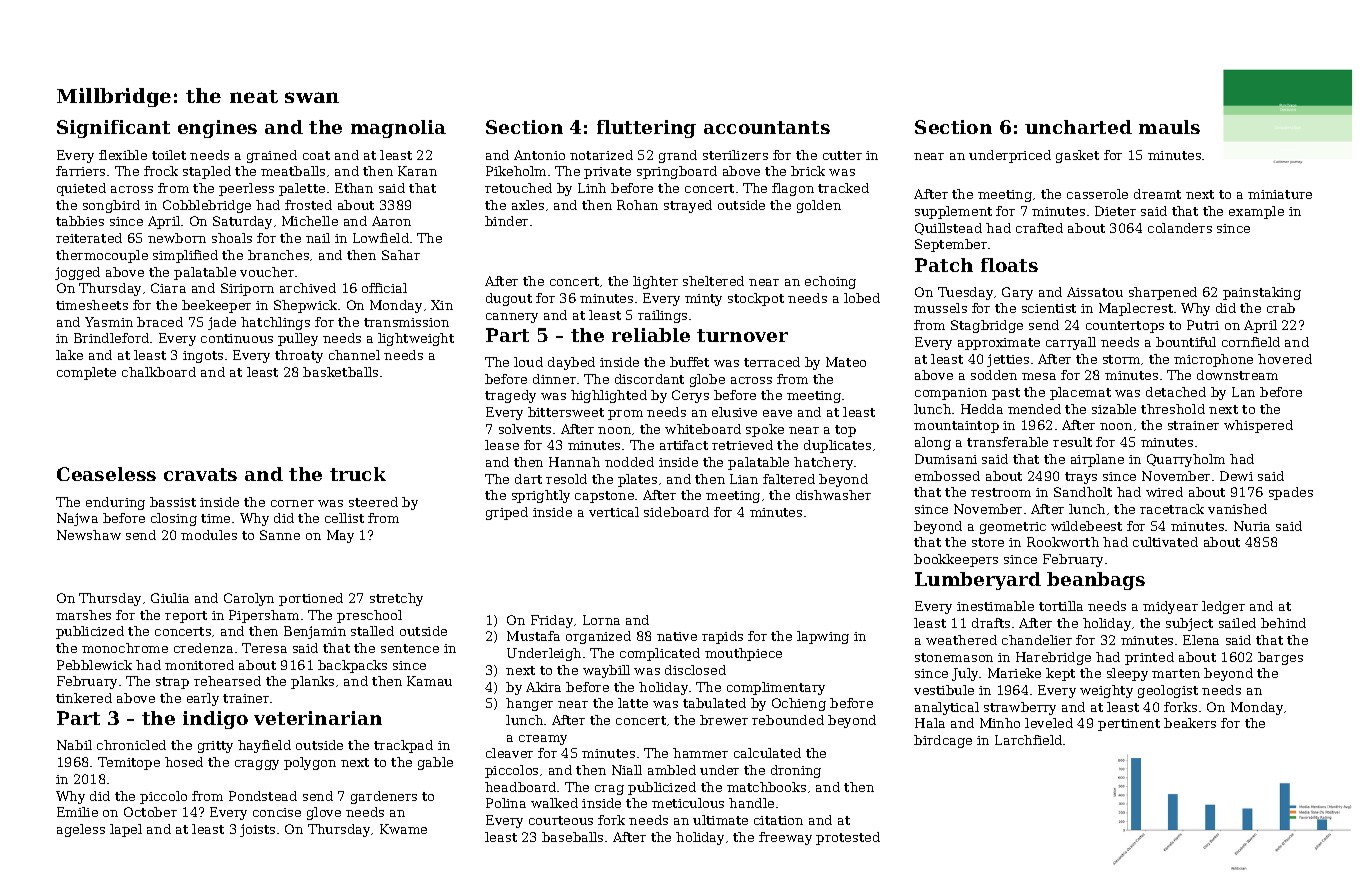 Image resolution: width=1372 pixels, height=887 pixels. Describe the element at coordinates (113, 129) in the screenshot. I see `Significant` at that location.
